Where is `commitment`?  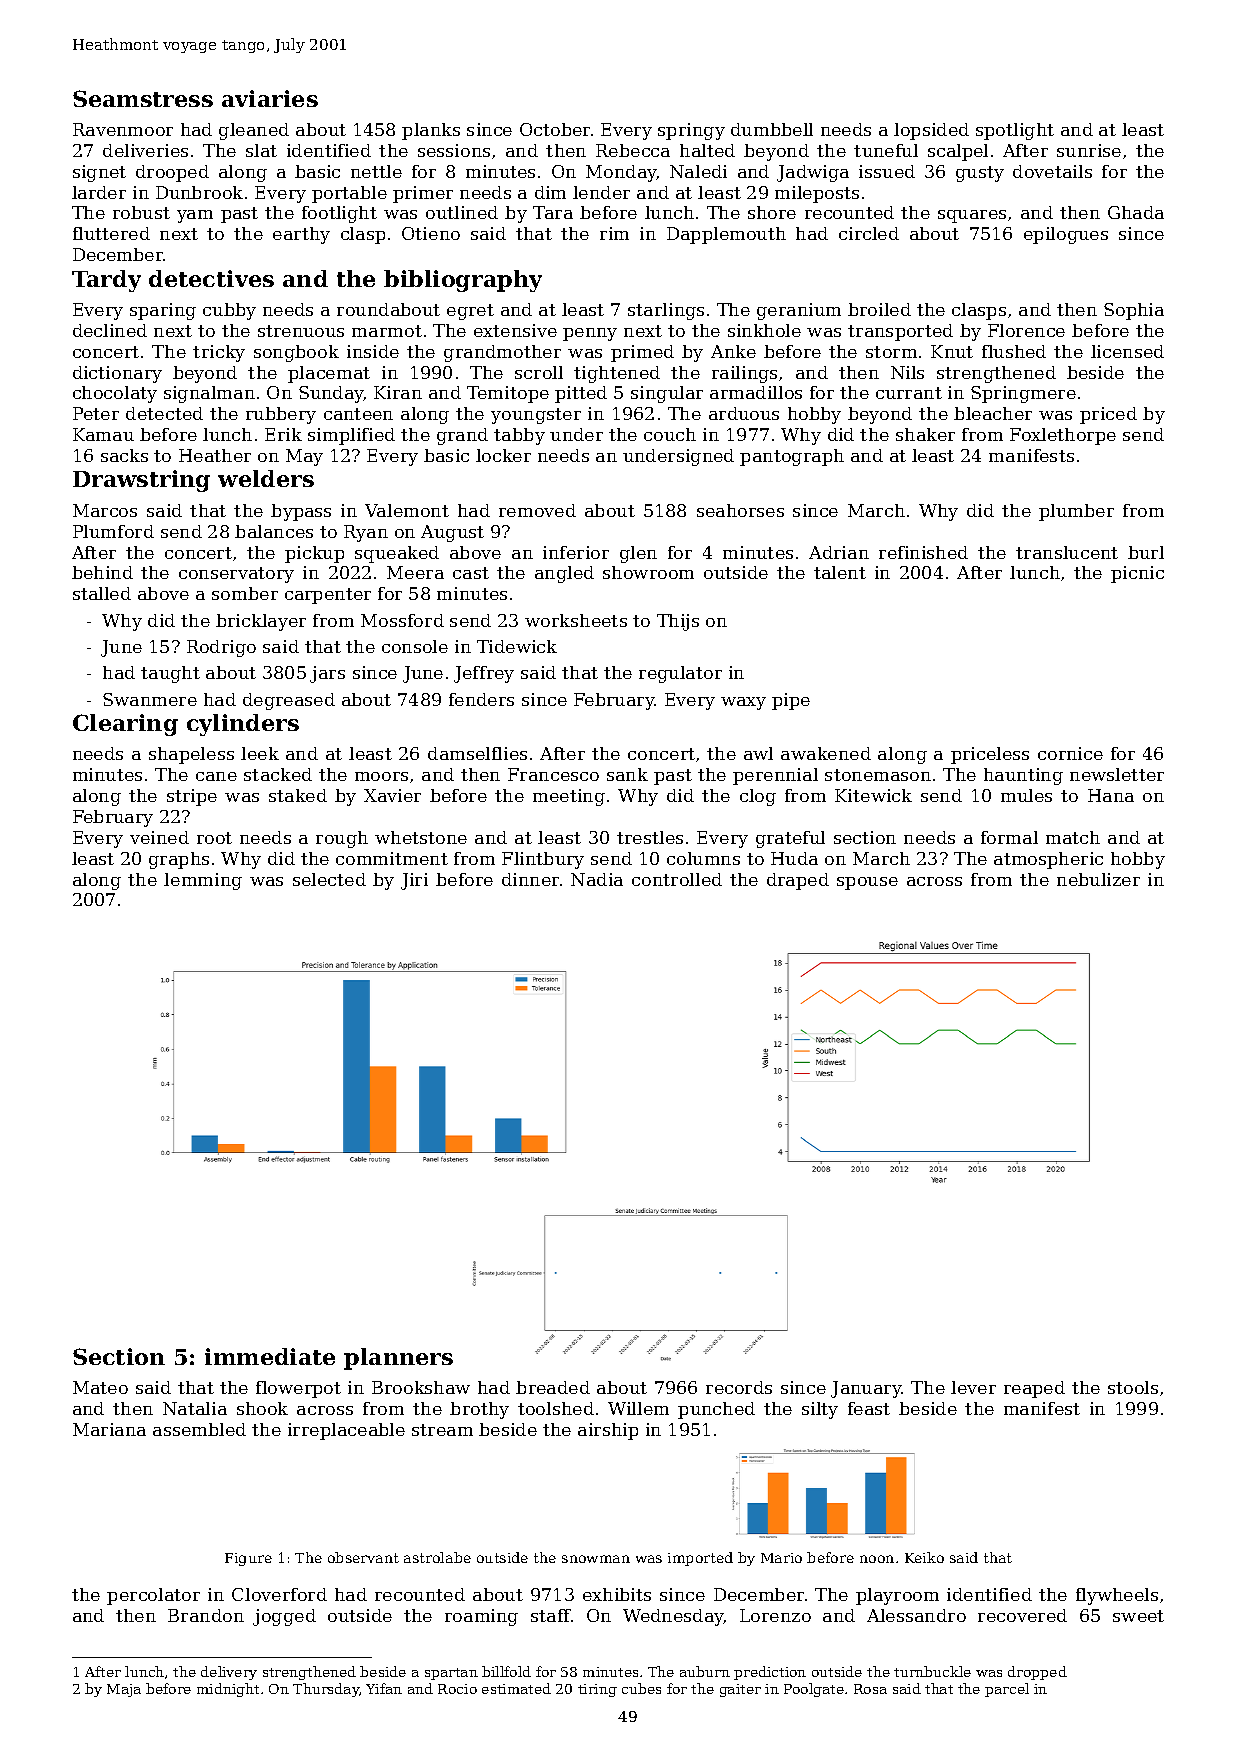
commitment is located at coordinates (392, 858).
